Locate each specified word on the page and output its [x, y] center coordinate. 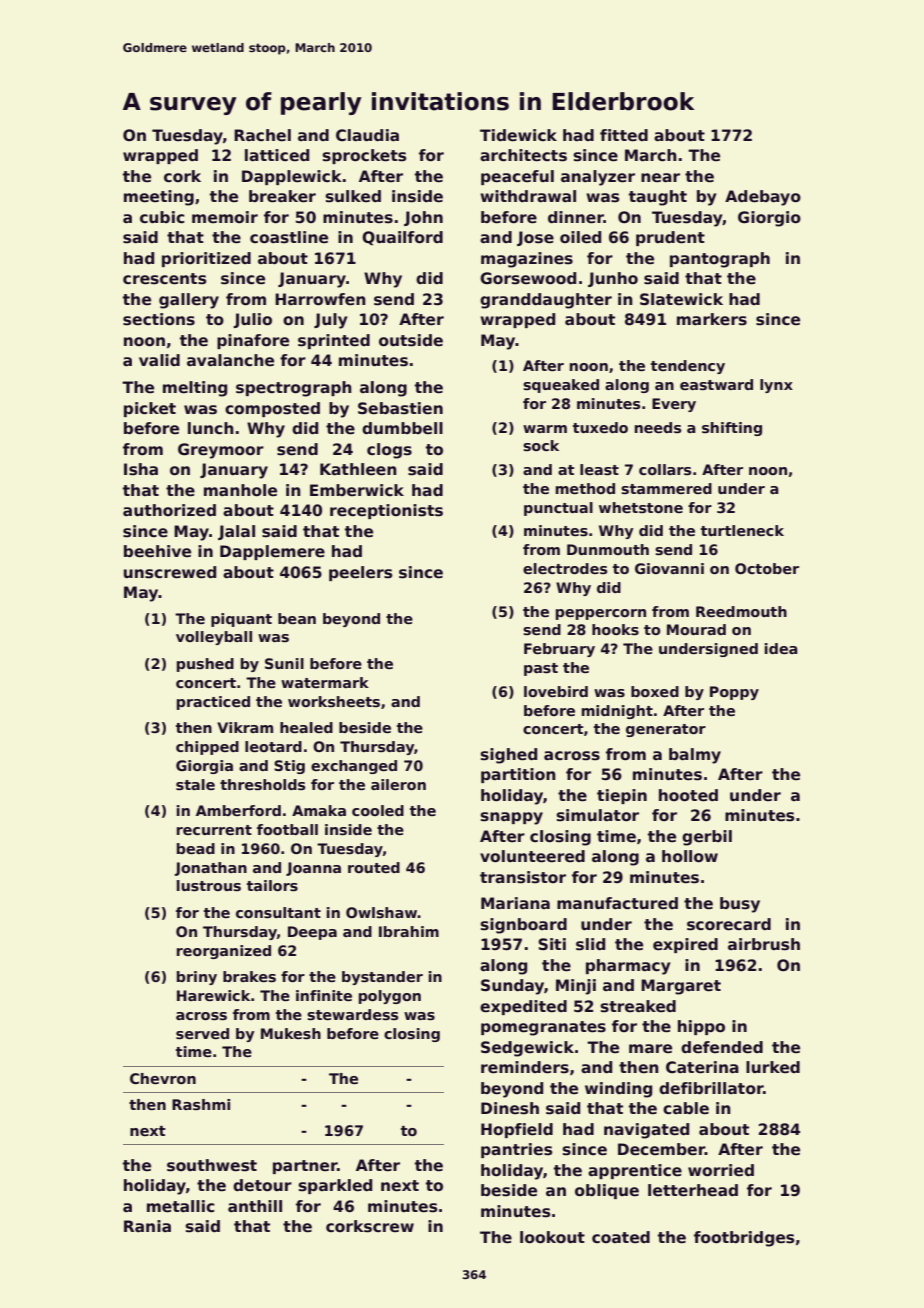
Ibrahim [409, 931]
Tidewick [518, 135]
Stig [289, 767]
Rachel [262, 135]
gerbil [707, 838]
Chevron [163, 1078]
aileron [398, 784]
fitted [624, 135]
